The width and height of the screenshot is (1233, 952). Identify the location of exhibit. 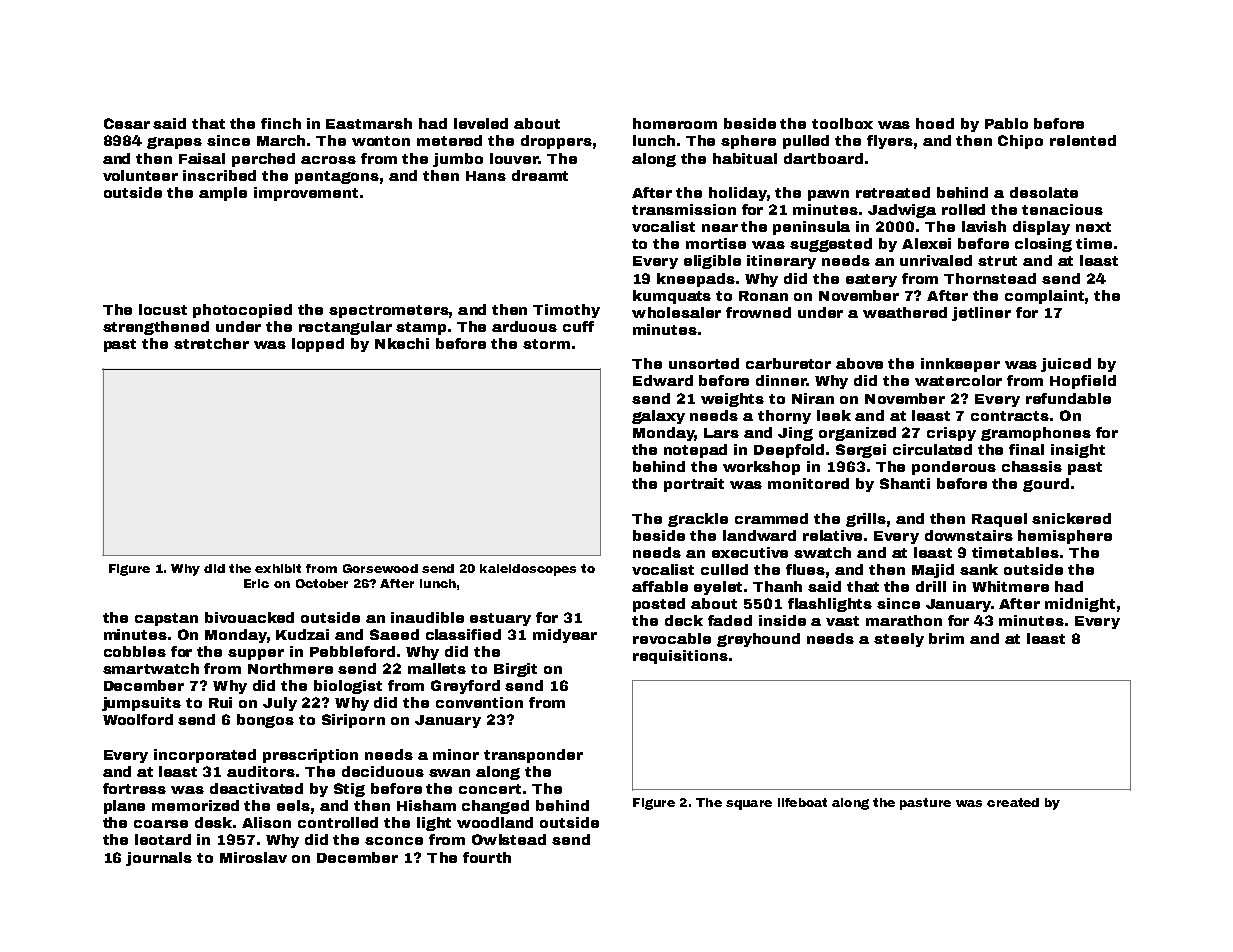
(278, 568).
